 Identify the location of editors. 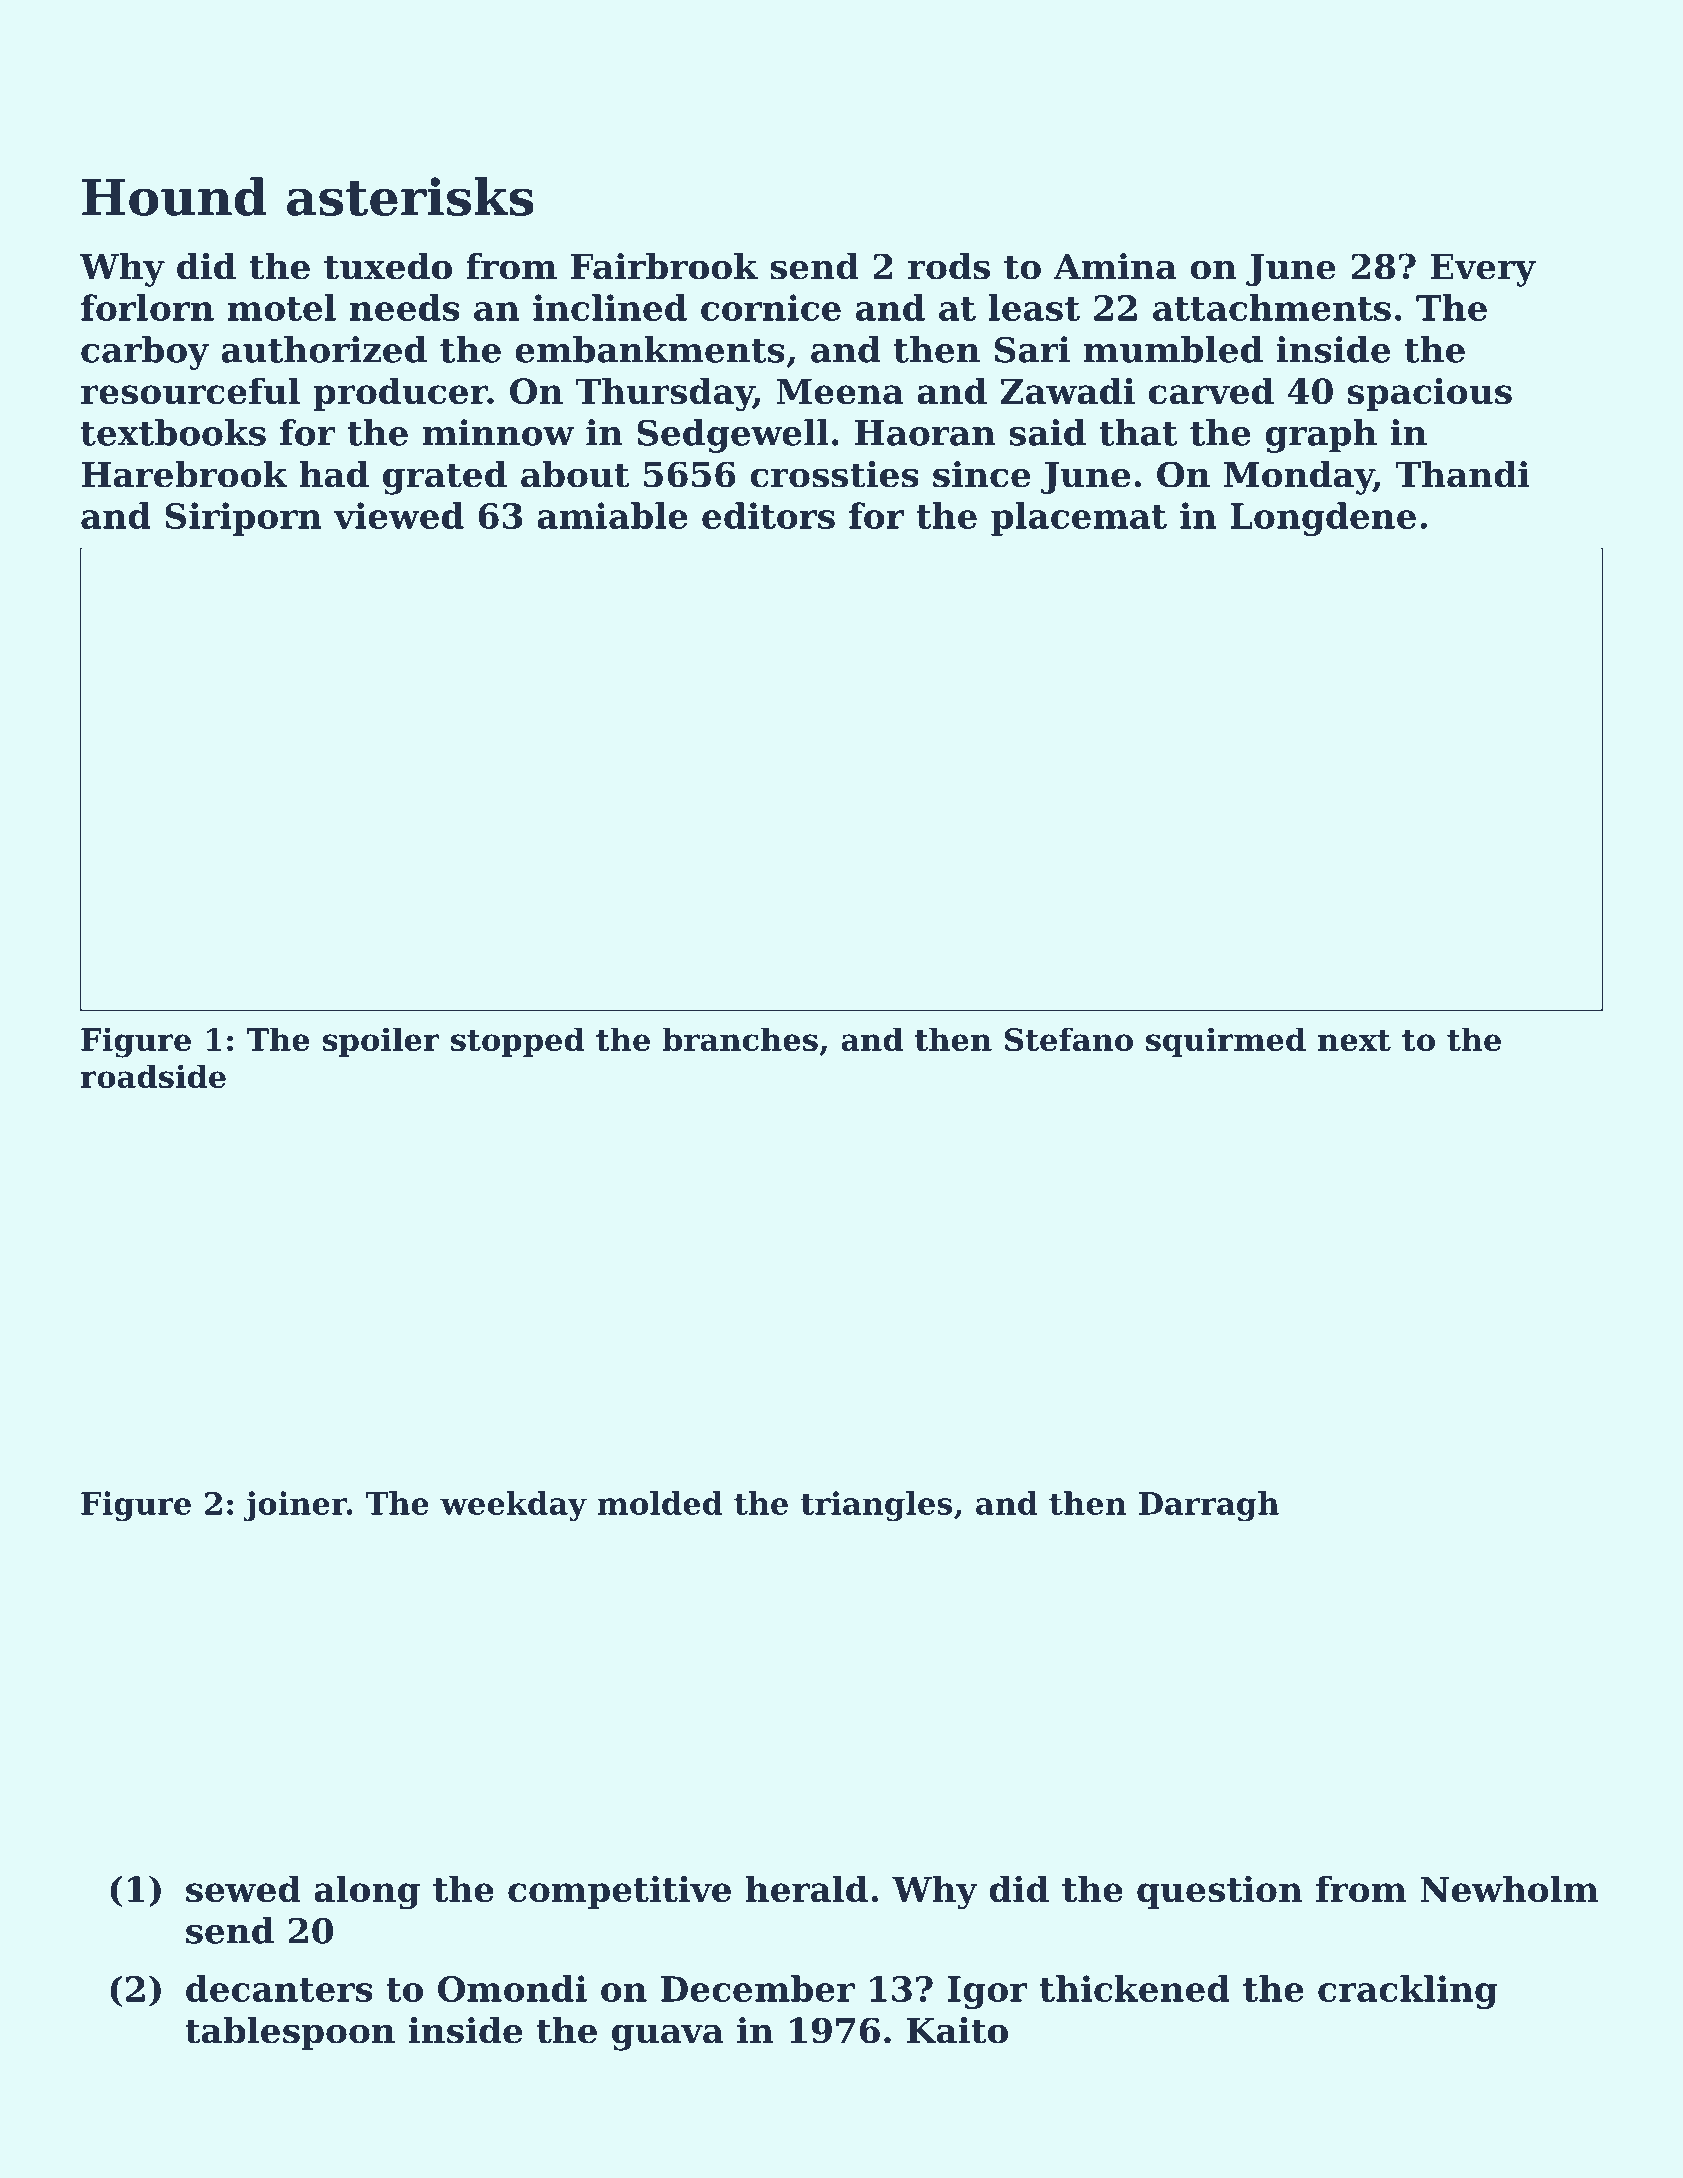
(768, 515).
